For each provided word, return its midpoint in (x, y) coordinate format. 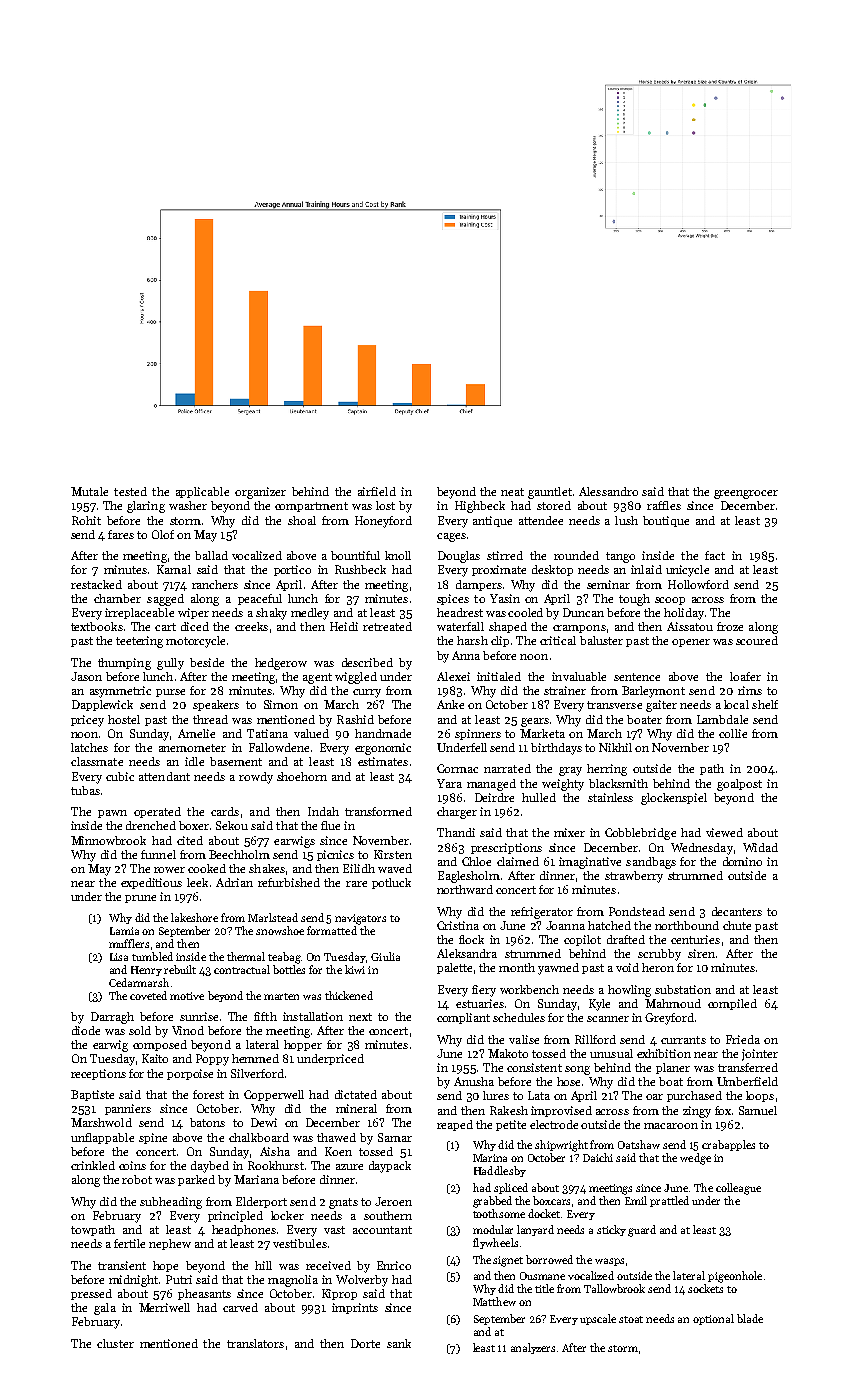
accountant (382, 1230)
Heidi (344, 626)
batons (207, 1122)
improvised (561, 1111)
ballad (211, 555)
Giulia (385, 956)
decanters (737, 911)
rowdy (256, 778)
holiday (684, 614)
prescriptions (506, 848)
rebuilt (180, 969)
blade (750, 1318)
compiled (732, 1004)
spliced (511, 1188)
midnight (133, 1281)
